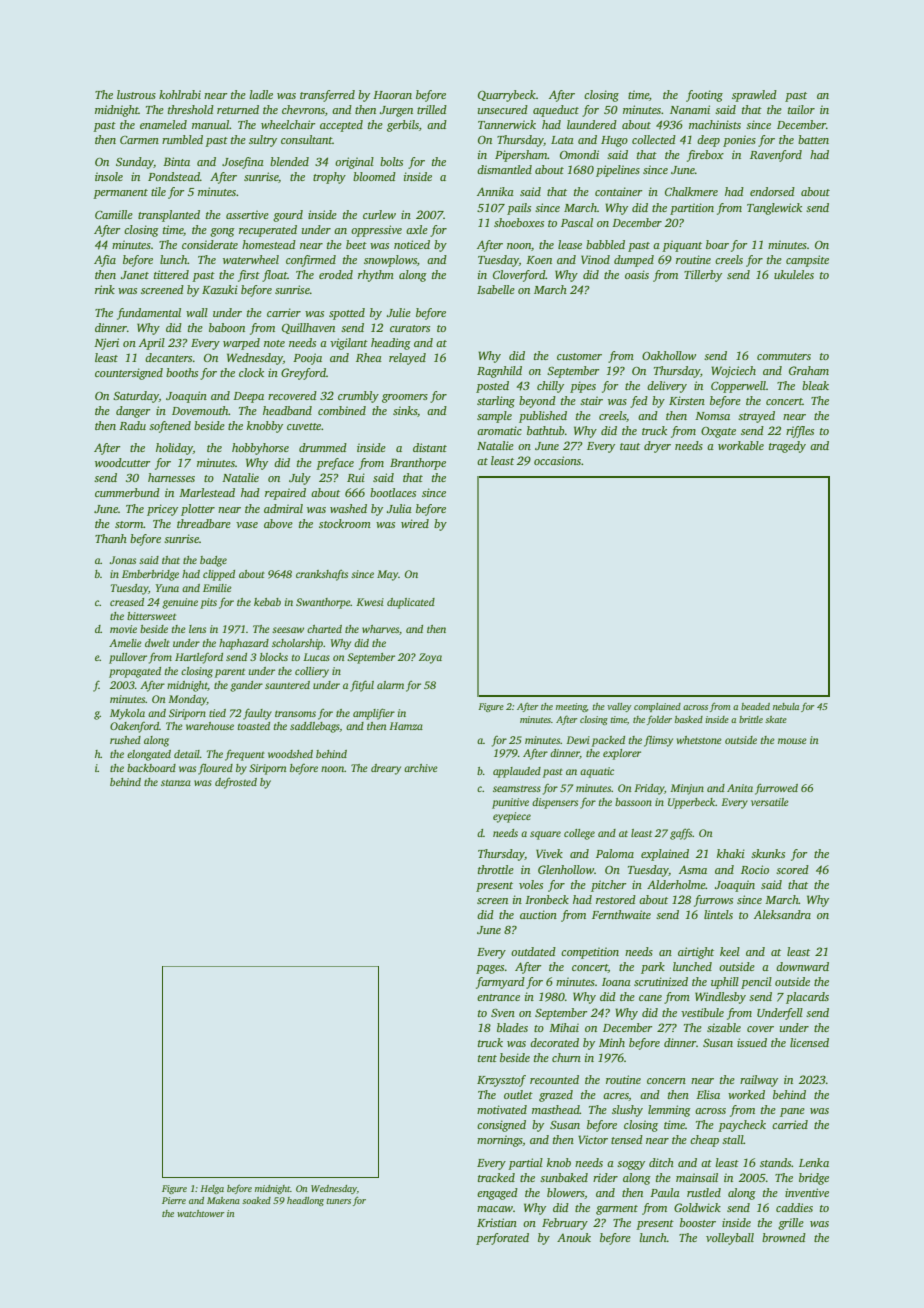 This image has width=924, height=1308. Describe the element at coordinates (362, 686) in the image. I see `fitful` at that location.
